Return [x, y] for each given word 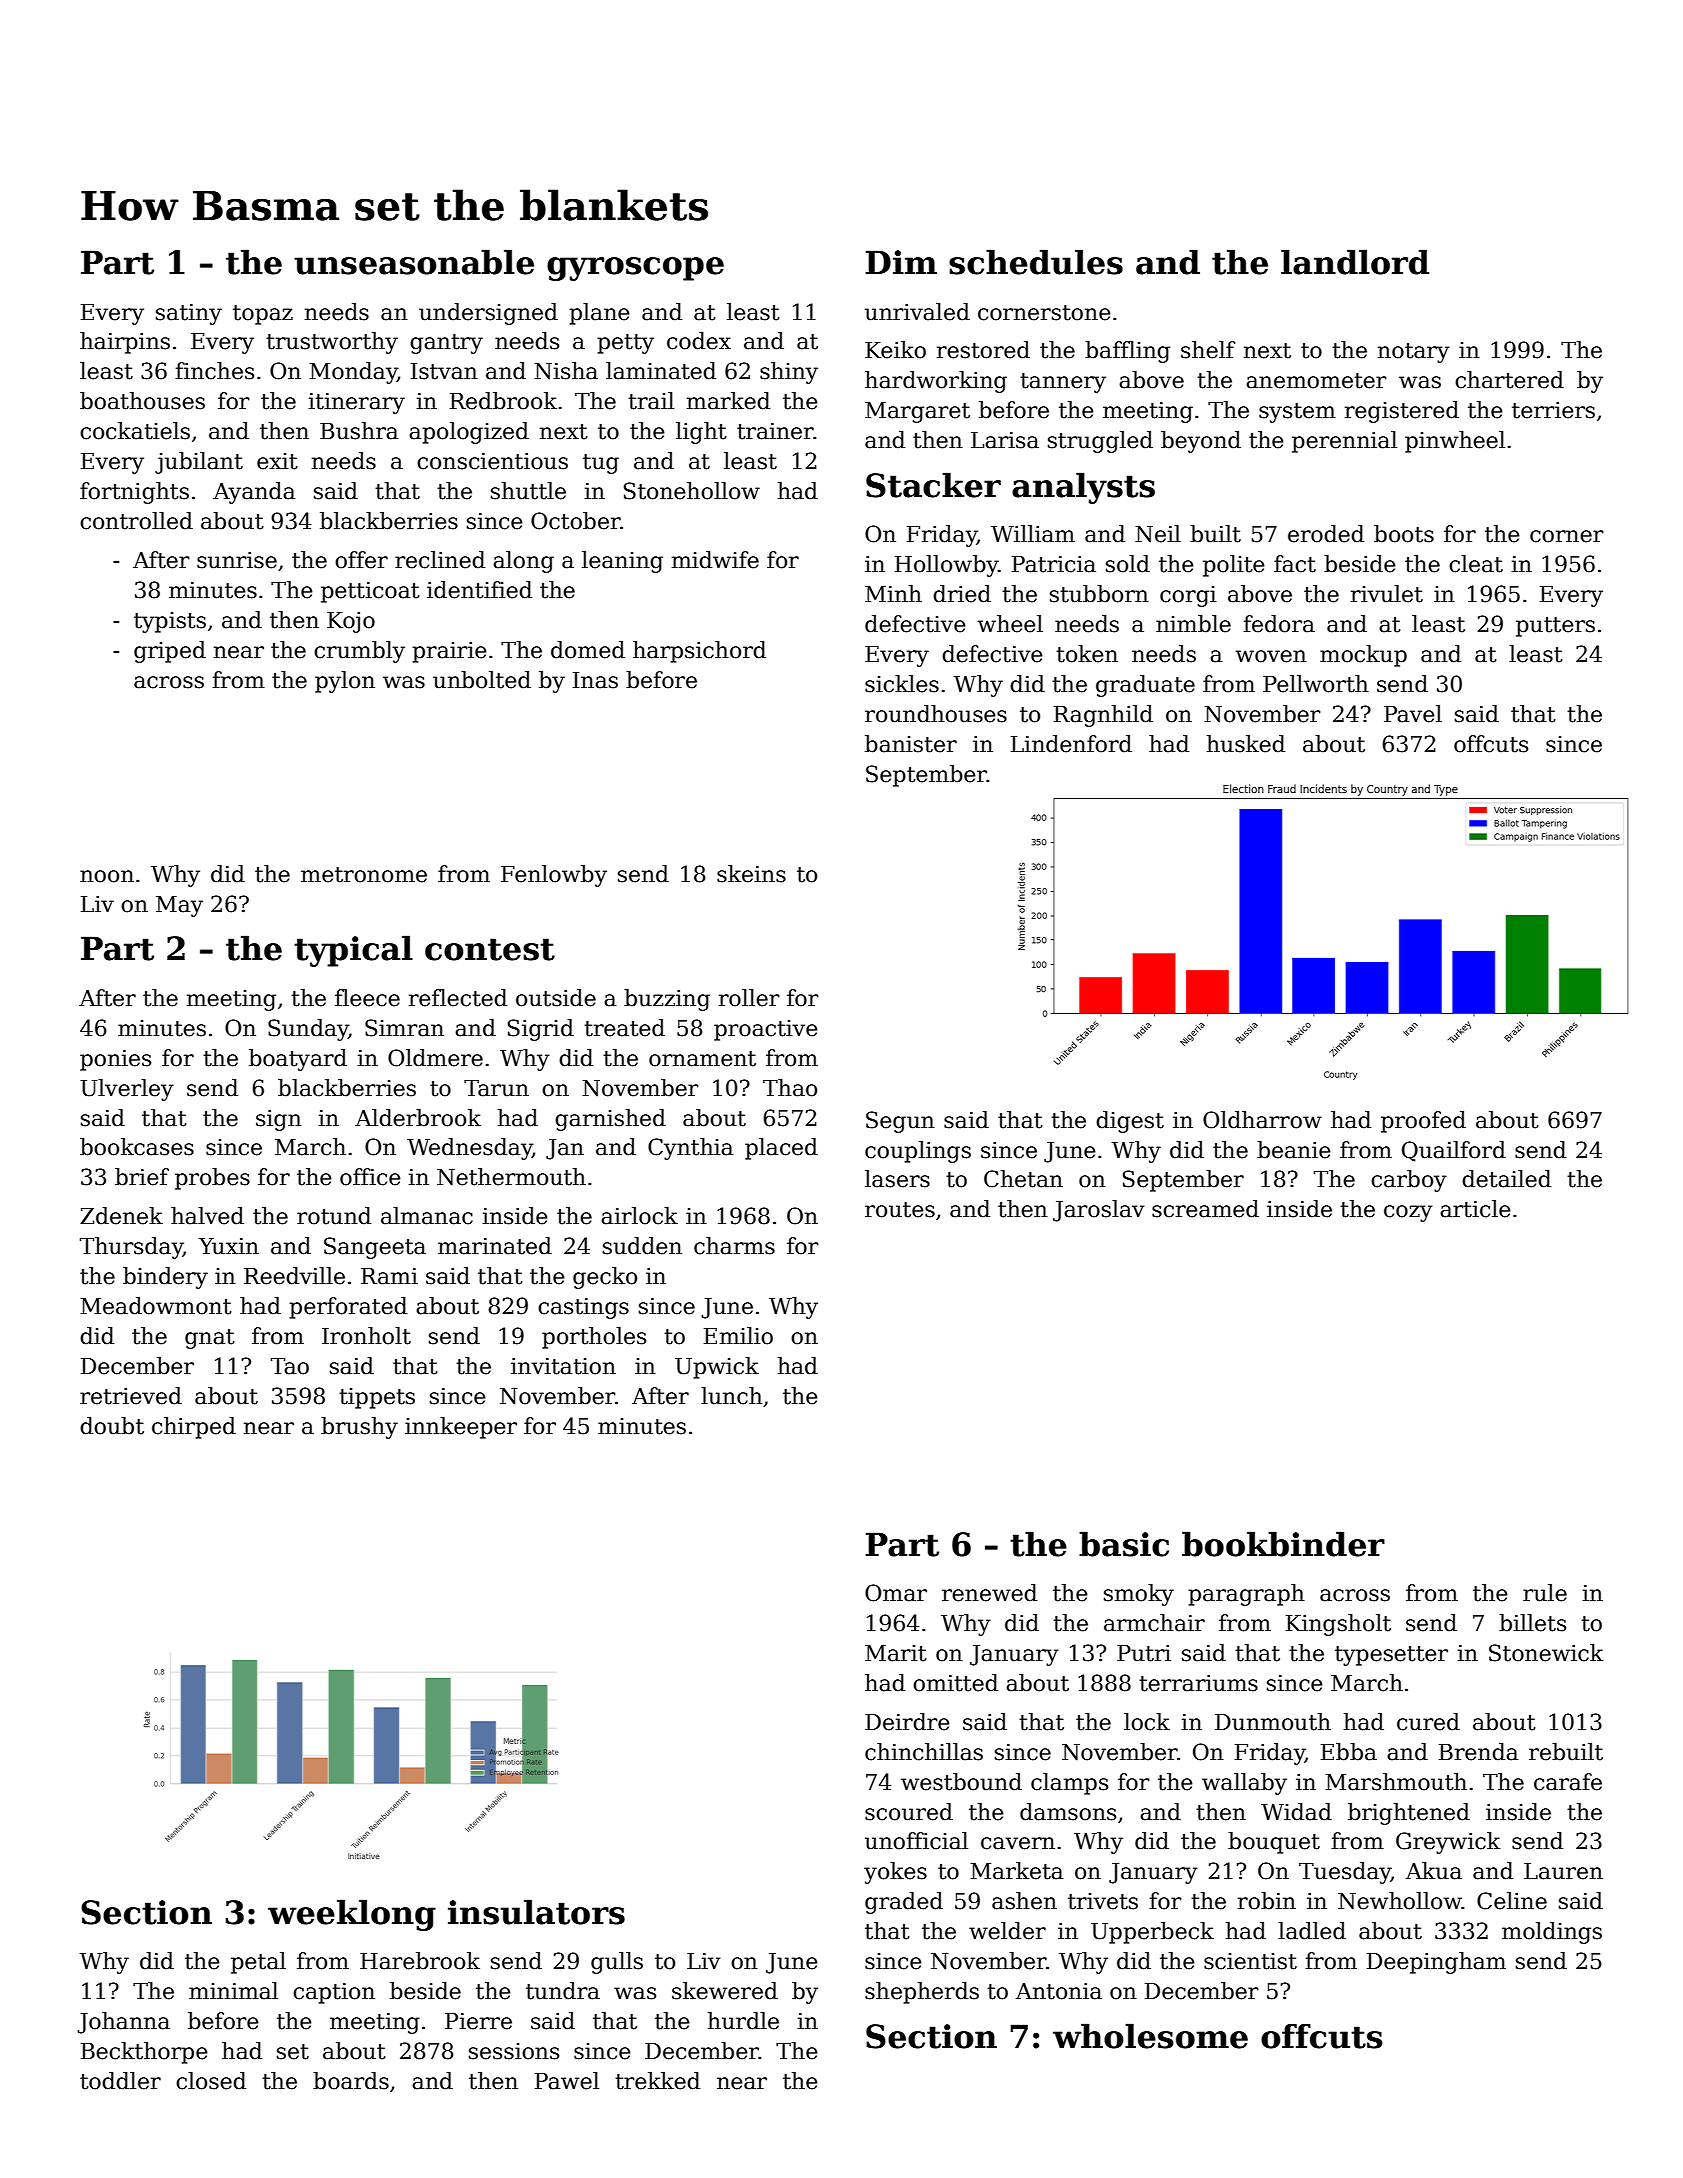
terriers [1553, 410]
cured [1428, 1722]
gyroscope [635, 269]
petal [258, 1963]
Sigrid [541, 1030]
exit [277, 461]
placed [781, 1149]
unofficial [916, 1841]
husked [1246, 744]
